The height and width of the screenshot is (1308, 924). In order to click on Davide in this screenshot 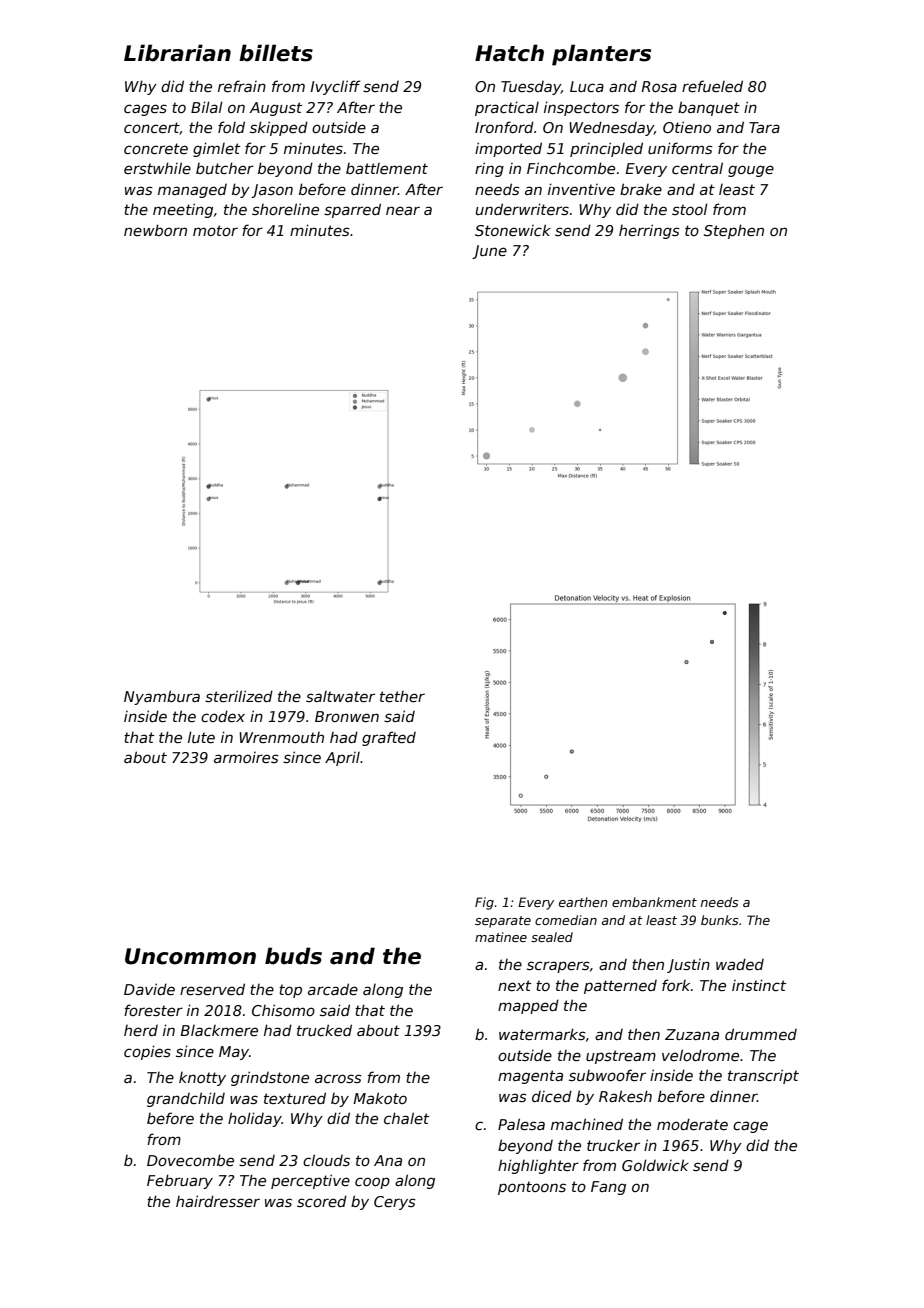, I will do `click(149, 989)`.
